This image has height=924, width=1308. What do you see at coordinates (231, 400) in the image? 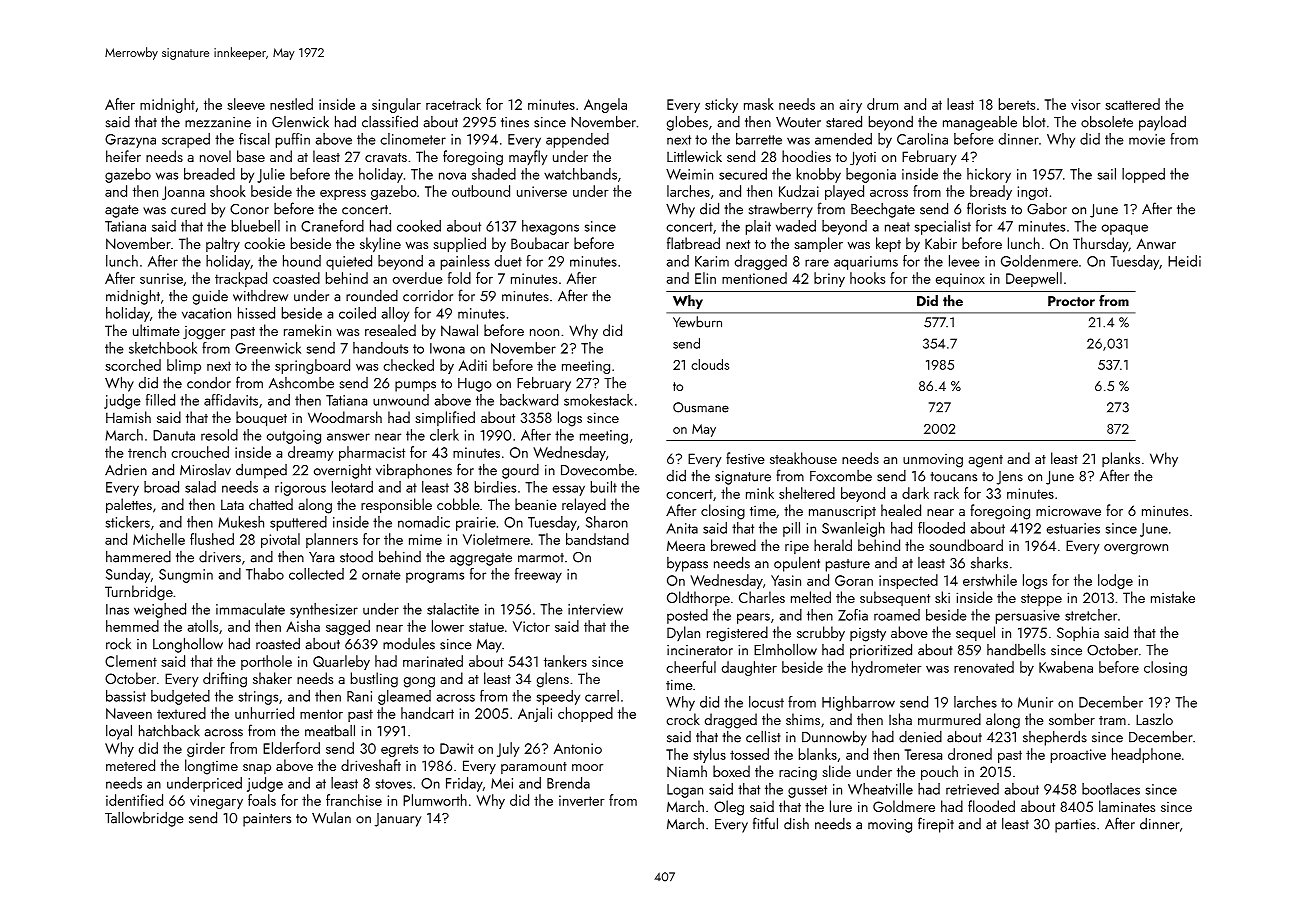
I see `affidavits` at bounding box center [231, 400].
